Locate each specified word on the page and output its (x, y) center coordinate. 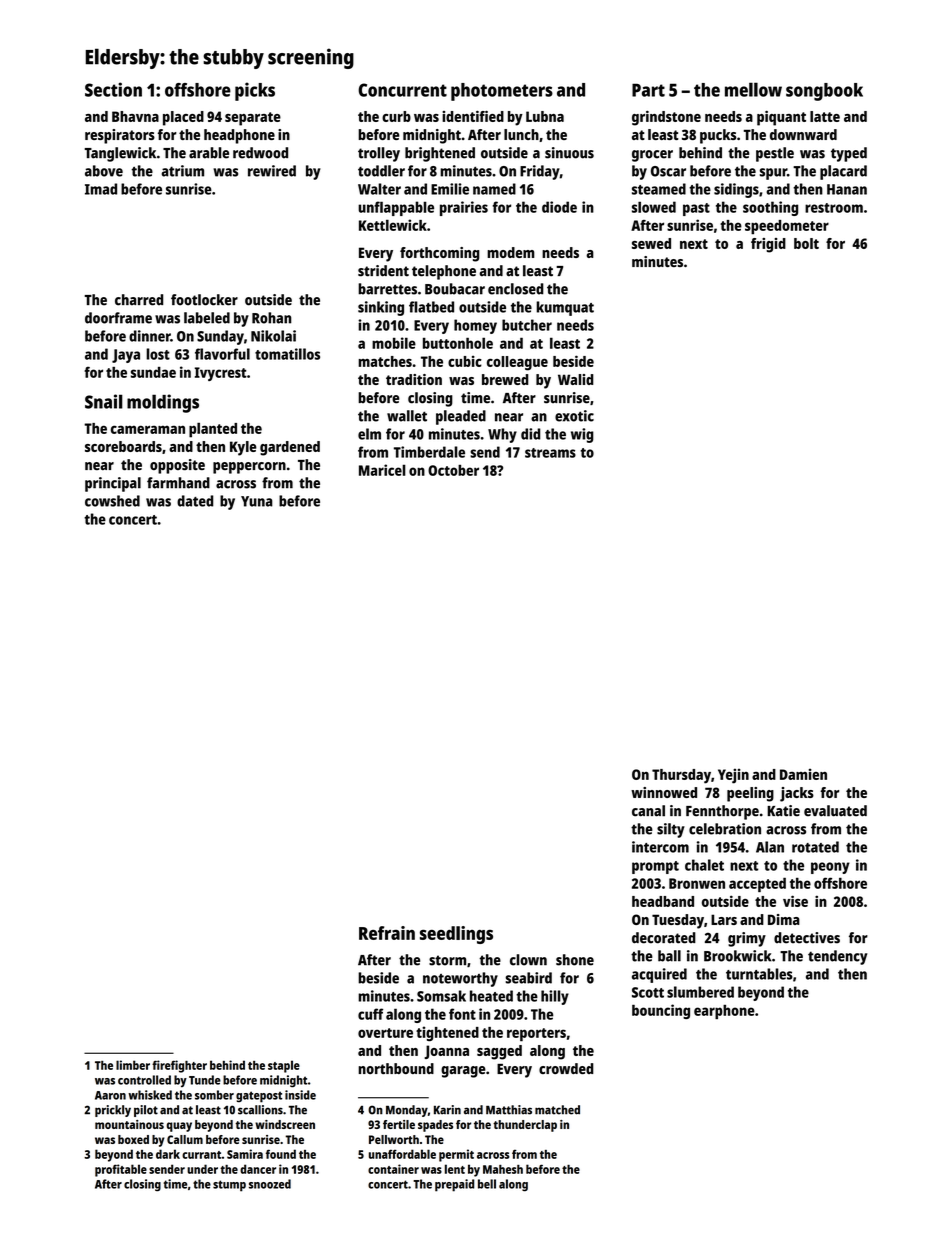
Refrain (387, 933)
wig (582, 435)
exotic (574, 416)
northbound (396, 1068)
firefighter (179, 1066)
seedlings (456, 935)
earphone (724, 1012)
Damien (803, 774)
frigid (768, 245)
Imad (101, 189)
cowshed (112, 501)
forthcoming (440, 254)
